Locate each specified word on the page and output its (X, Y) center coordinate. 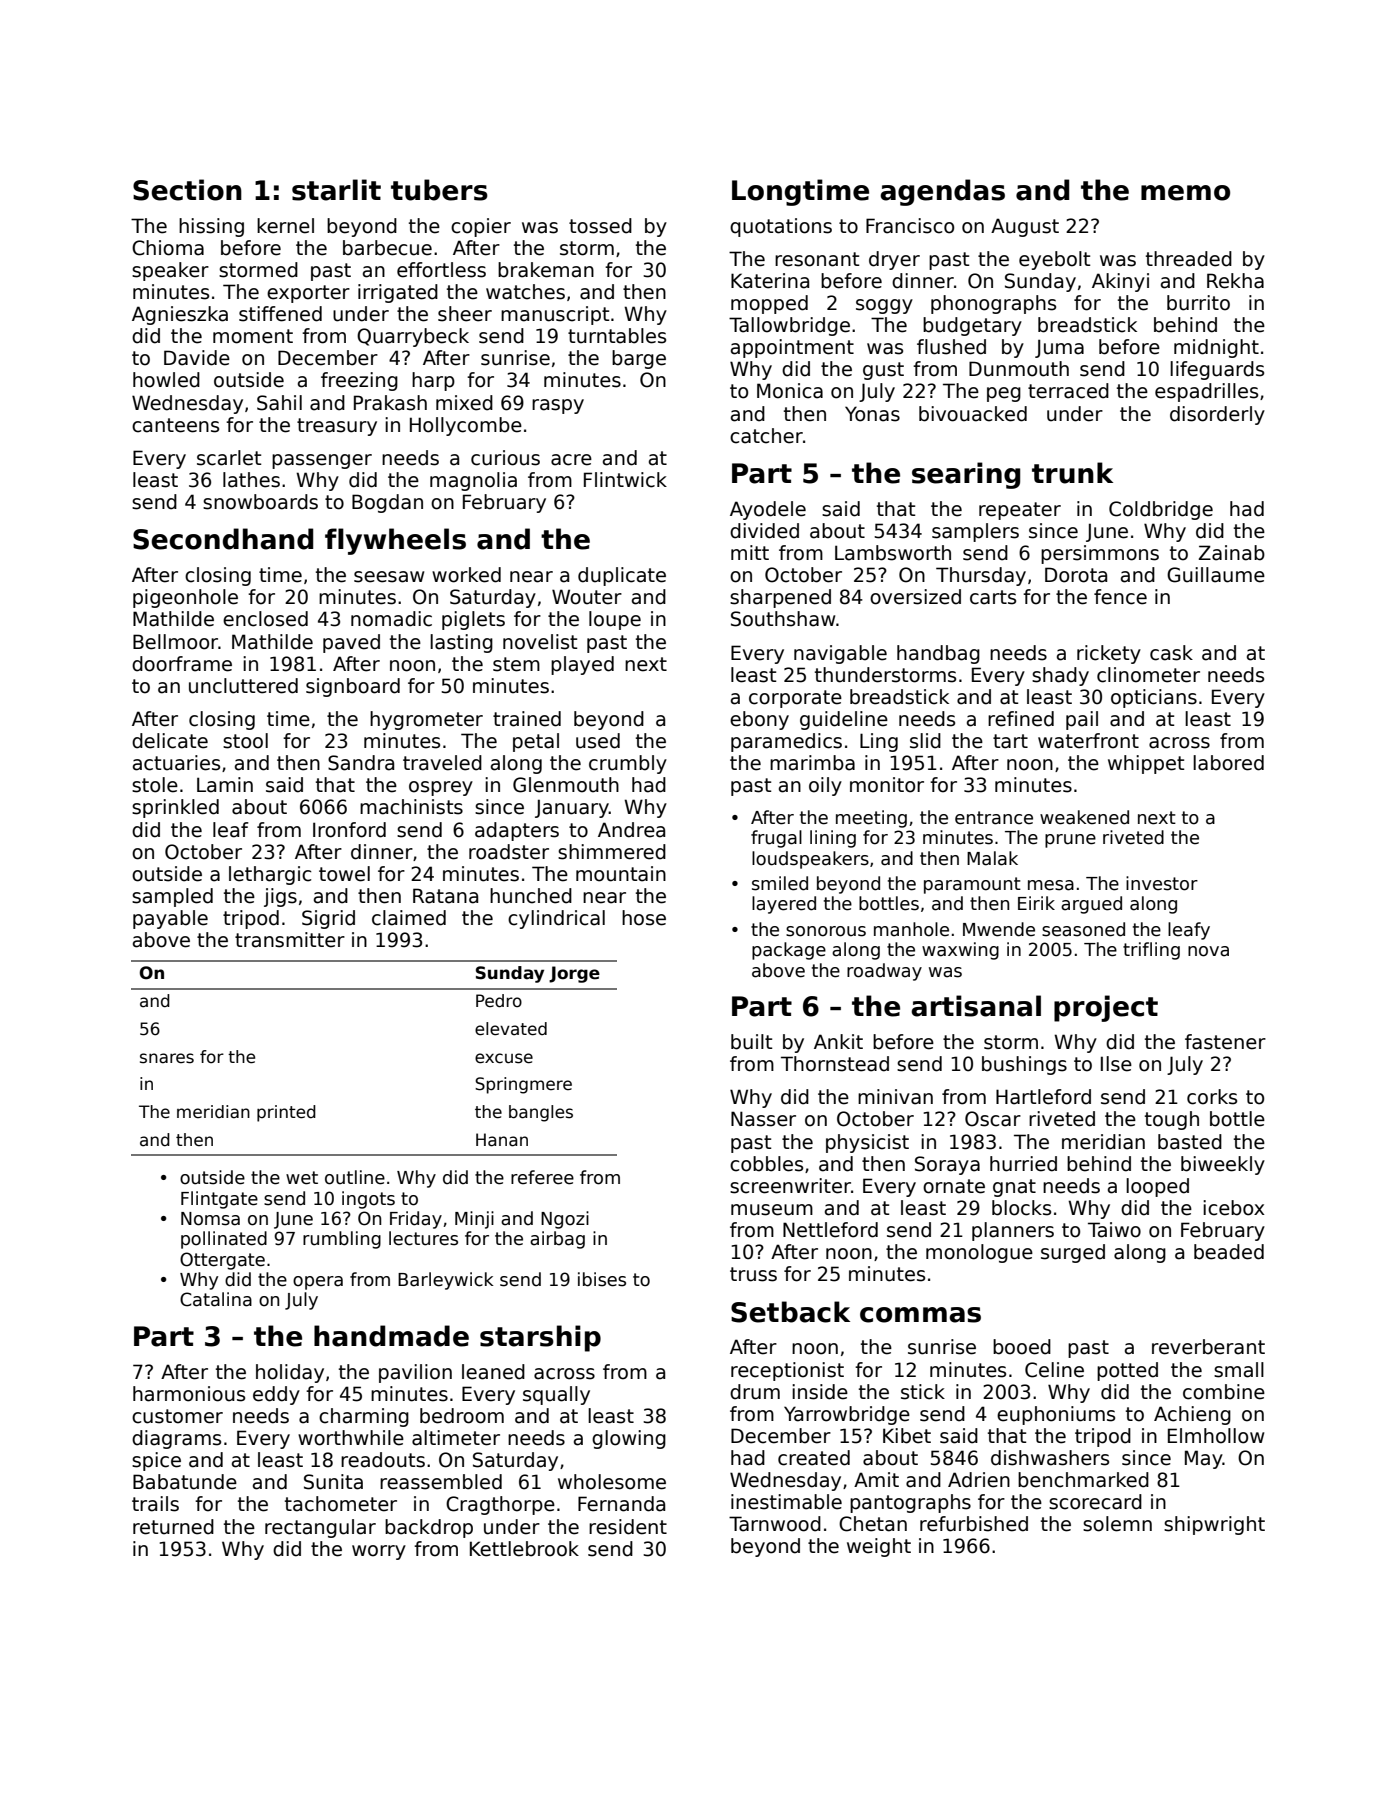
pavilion (415, 1373)
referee (542, 1177)
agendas (942, 192)
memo (1185, 193)
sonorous (826, 931)
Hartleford (1043, 1097)
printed (286, 1113)
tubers (439, 190)
